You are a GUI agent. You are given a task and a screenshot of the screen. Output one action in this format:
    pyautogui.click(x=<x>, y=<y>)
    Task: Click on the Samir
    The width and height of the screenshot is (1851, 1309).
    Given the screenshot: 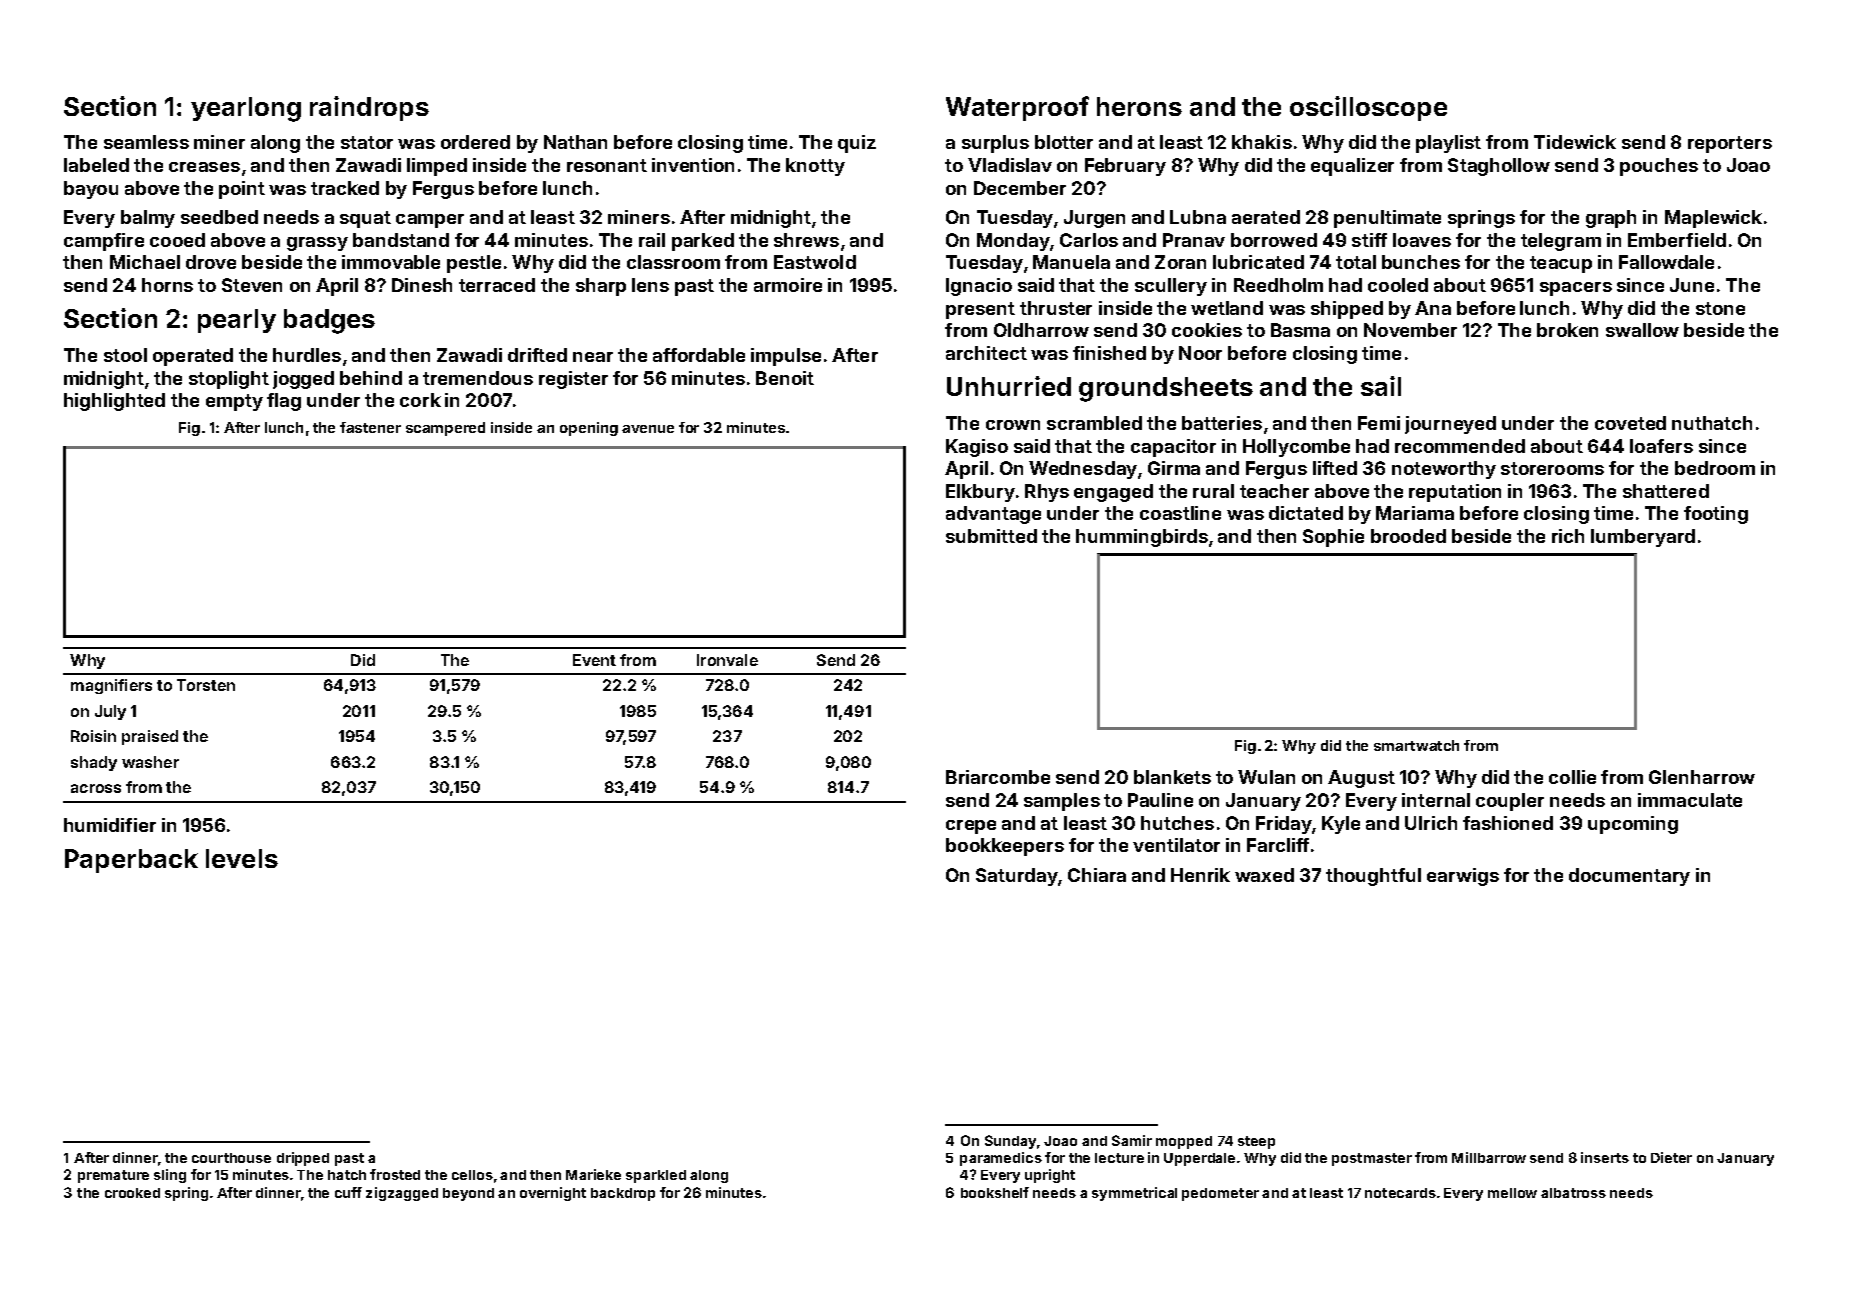 What is the action you would take?
    pyautogui.click(x=1132, y=1140)
